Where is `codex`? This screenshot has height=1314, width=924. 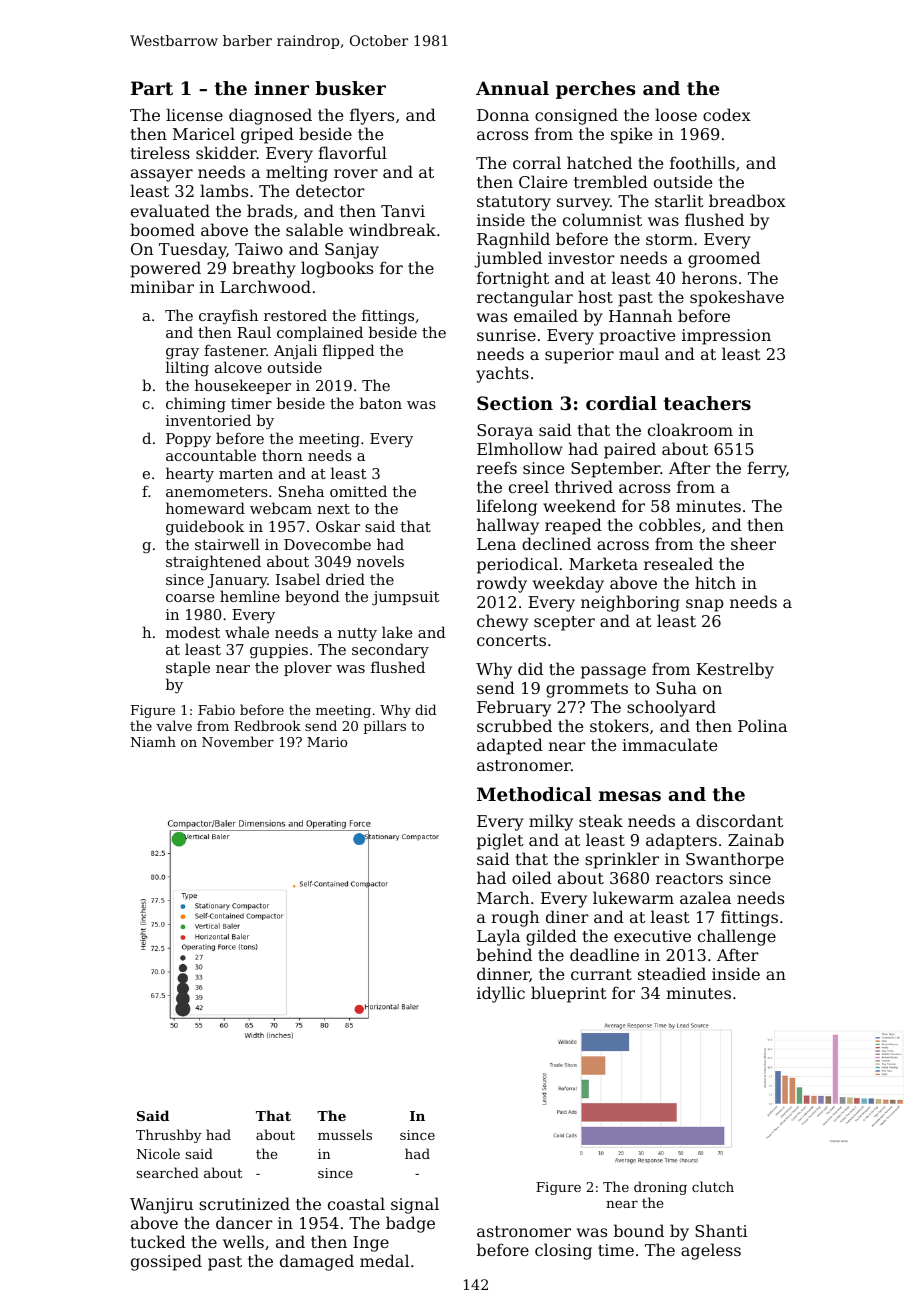 codex is located at coordinates (727, 114).
